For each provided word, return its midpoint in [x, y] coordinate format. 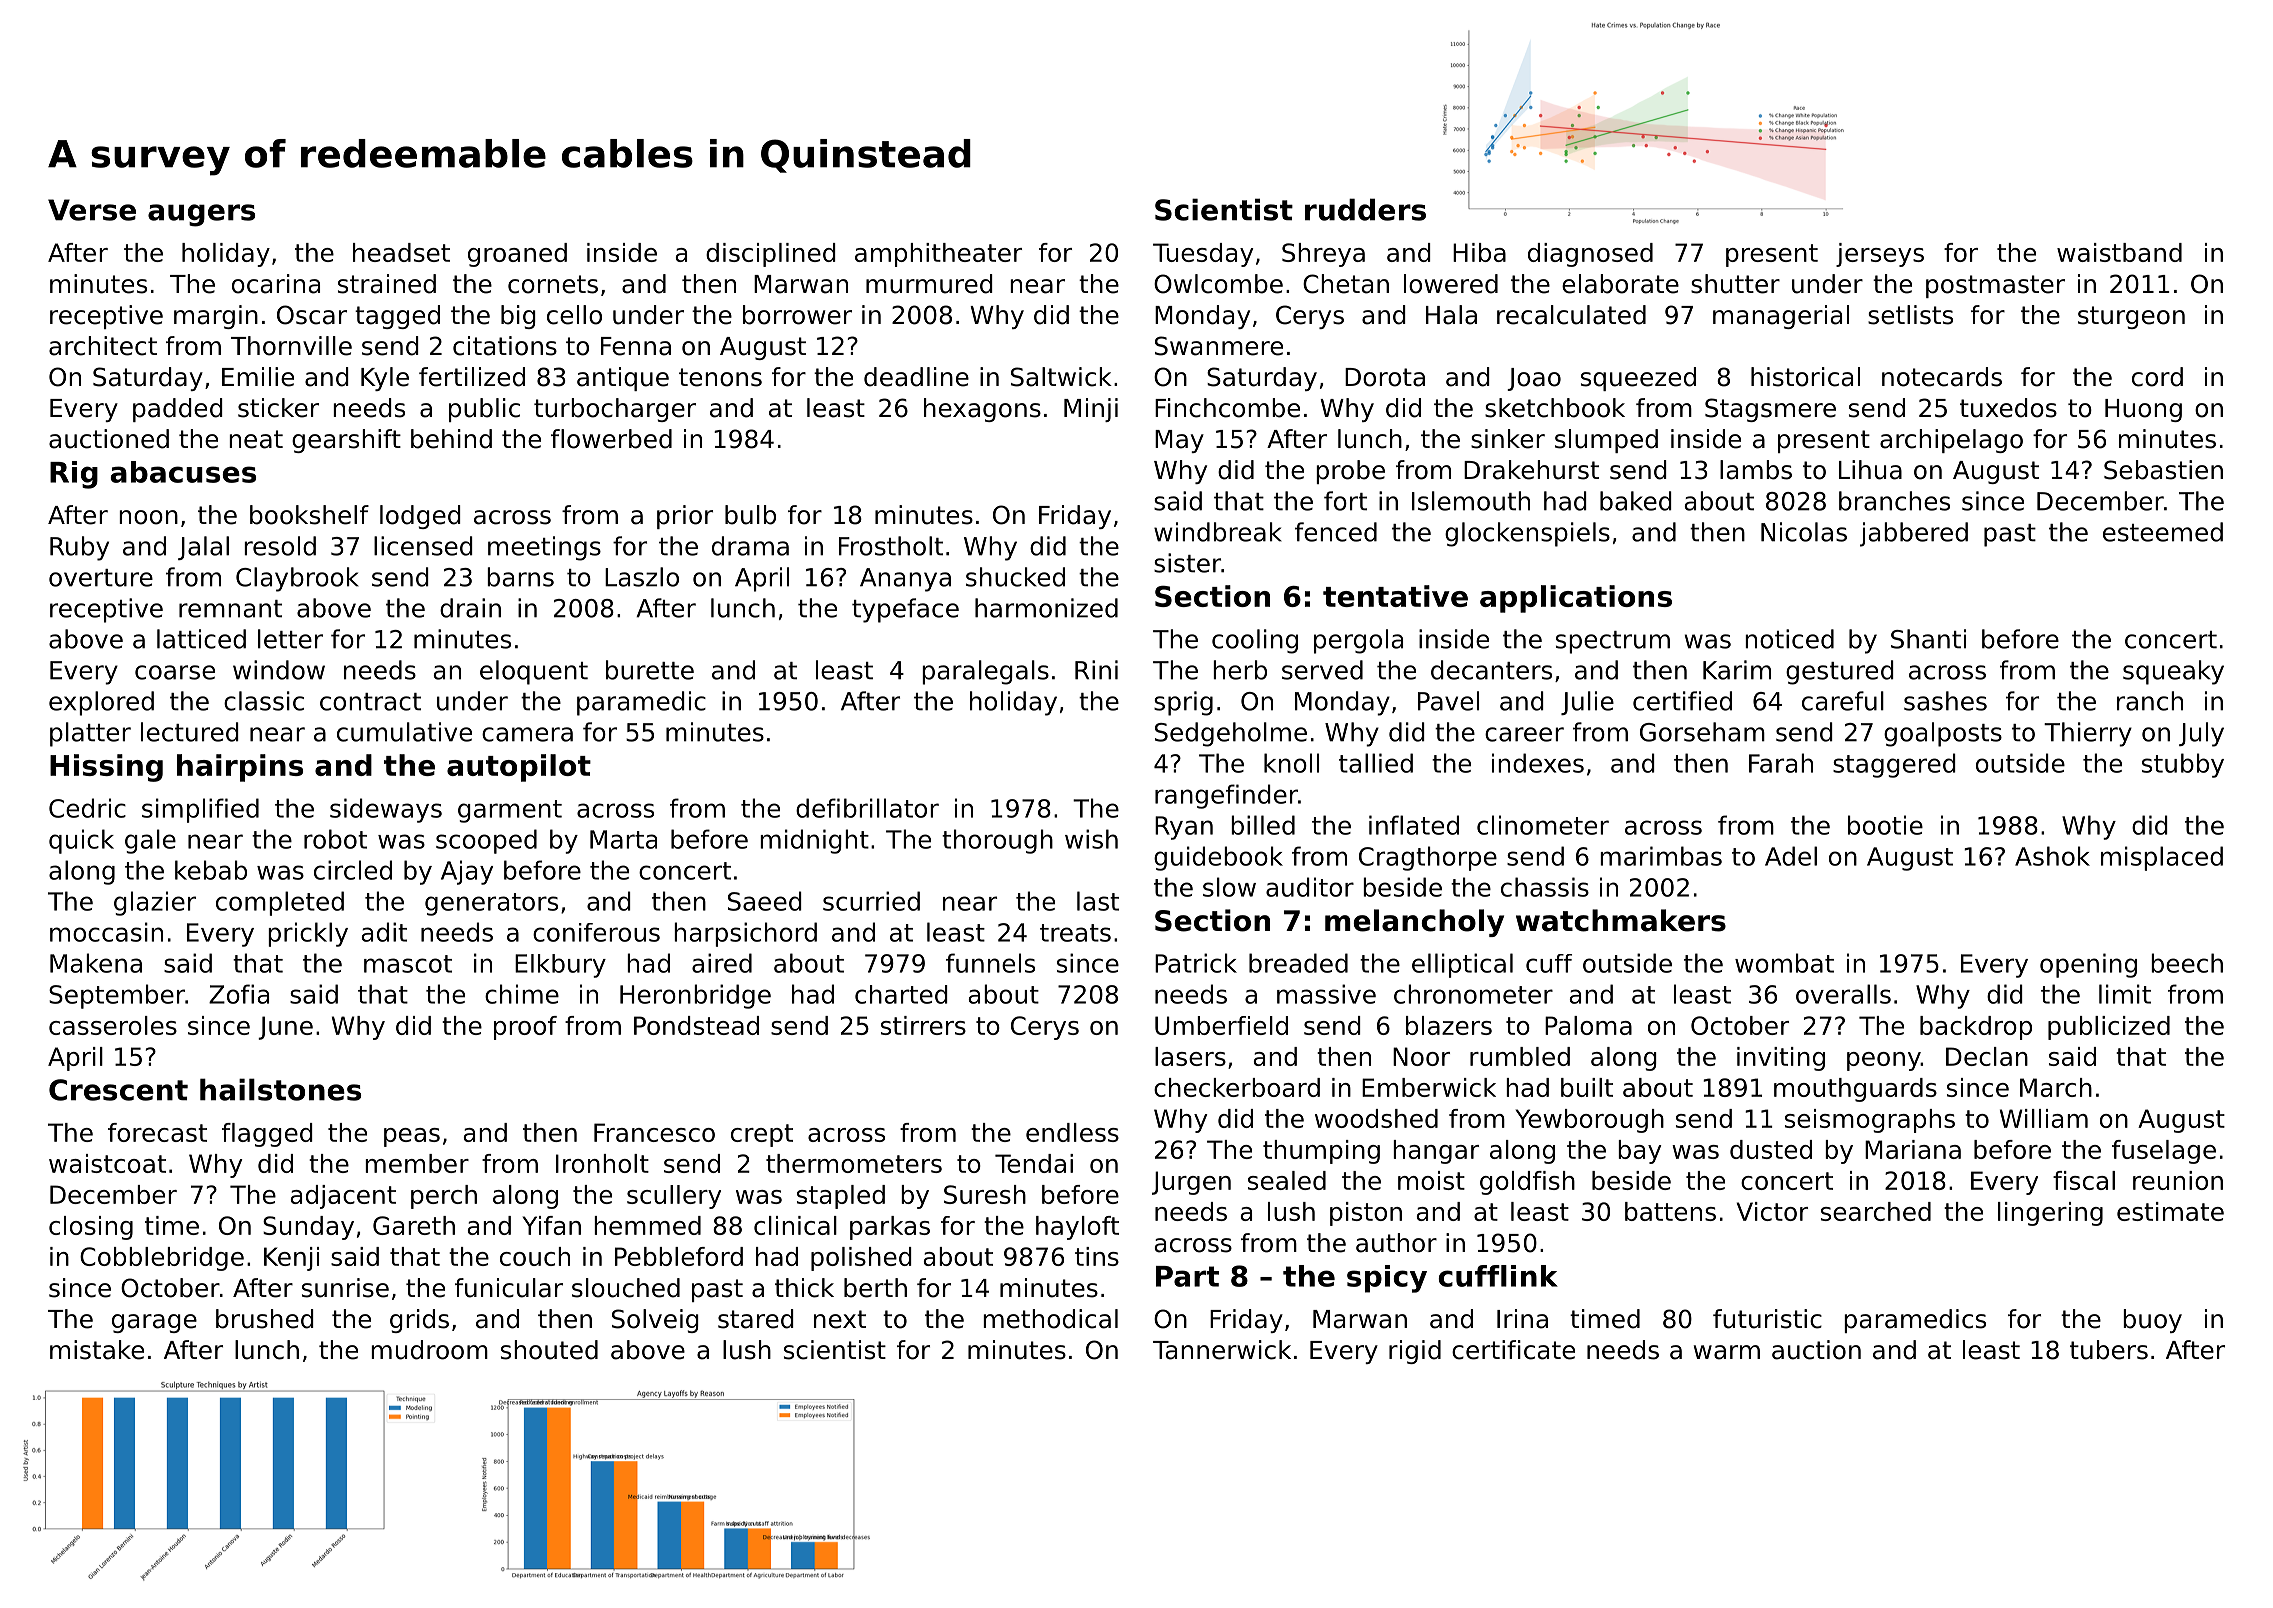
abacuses [183, 472]
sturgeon [2131, 317]
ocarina [276, 284]
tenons [720, 377]
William [2044, 1118]
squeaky [2173, 672]
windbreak [1218, 532]
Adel [1791, 856]
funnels [990, 963]
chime [522, 994]
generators [491, 904]
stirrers [923, 1025]
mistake [97, 1350]
